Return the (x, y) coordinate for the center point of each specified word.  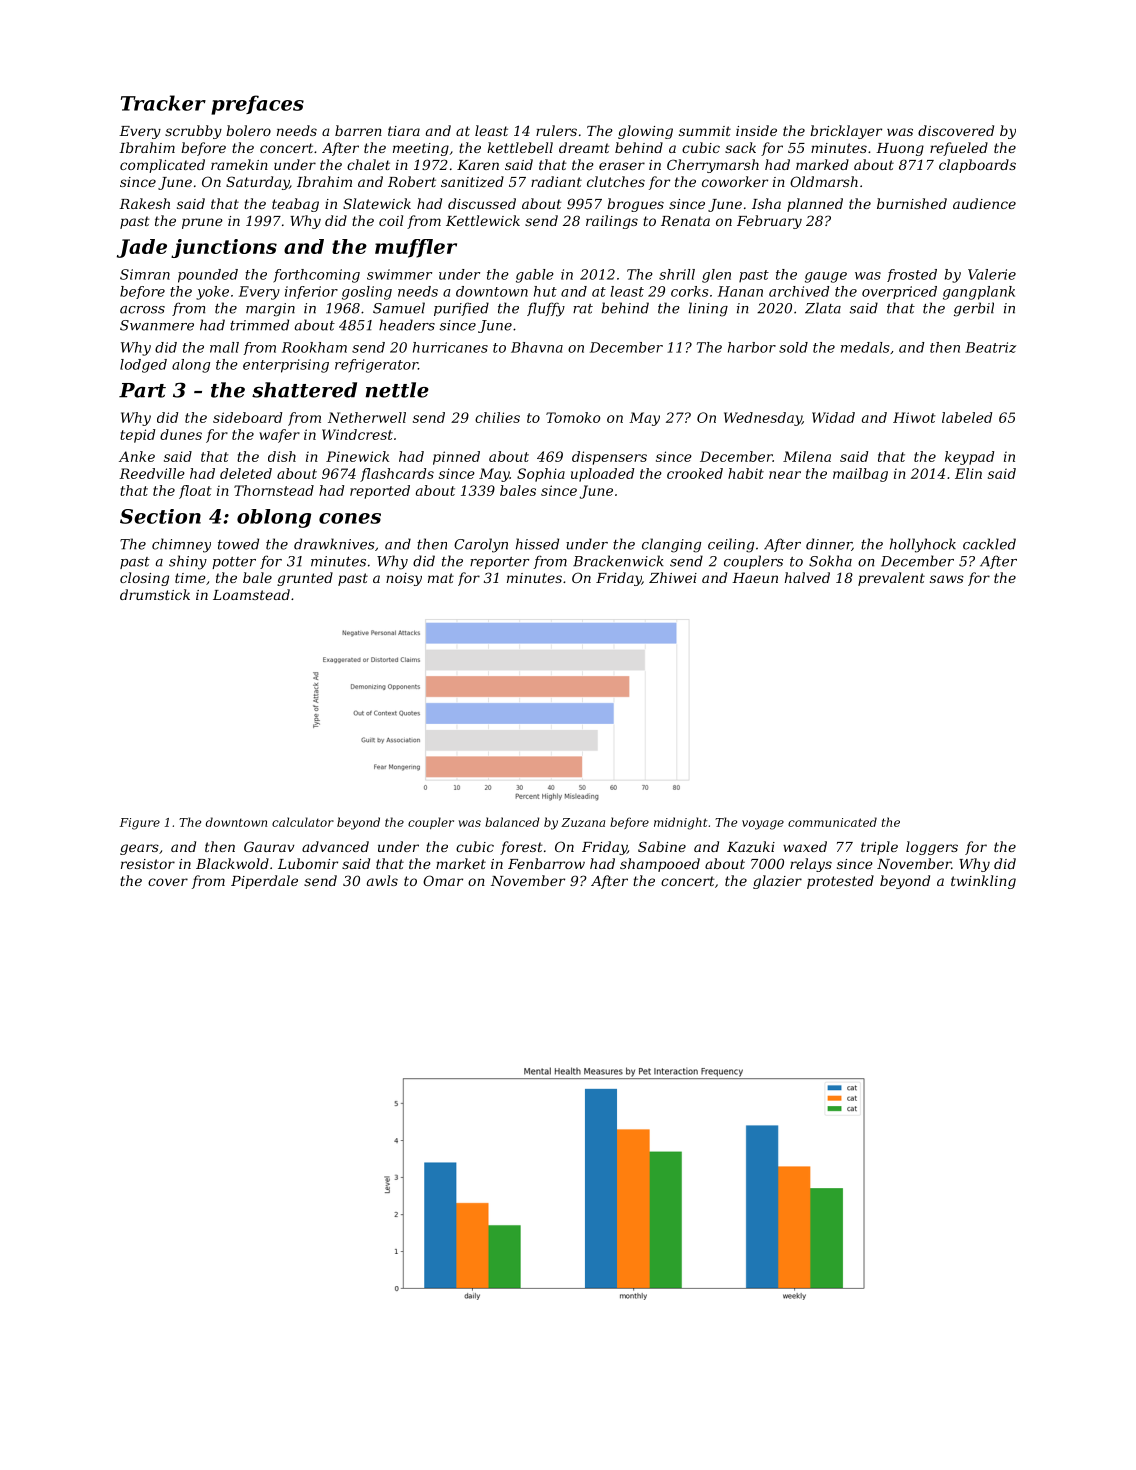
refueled (959, 149)
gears (139, 849)
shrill (677, 274)
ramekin (239, 164)
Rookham (314, 347)
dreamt (584, 147)
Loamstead (251, 594)
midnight (680, 823)
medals (865, 347)
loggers (932, 848)
